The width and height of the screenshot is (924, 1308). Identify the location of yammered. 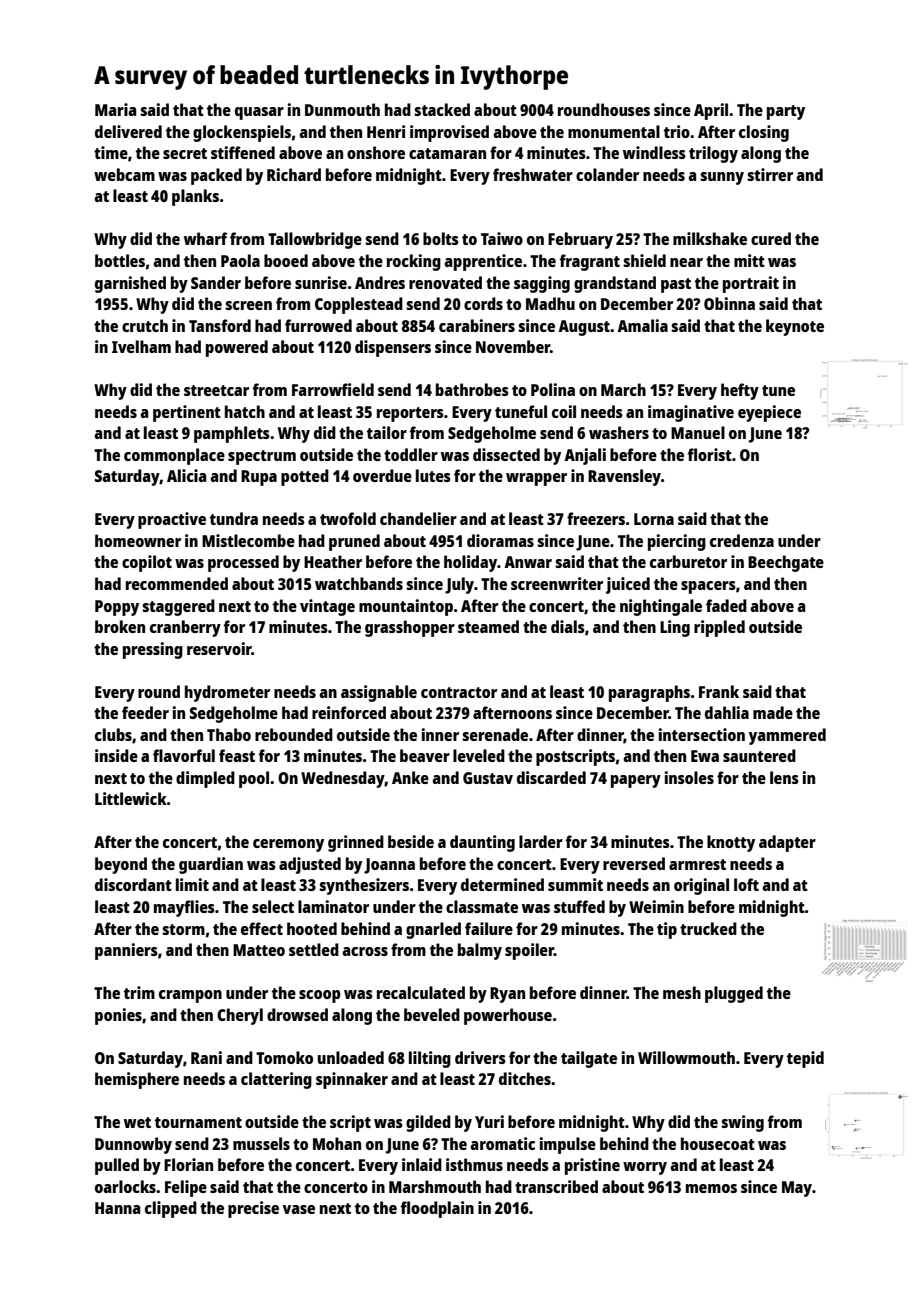
(787, 736).
